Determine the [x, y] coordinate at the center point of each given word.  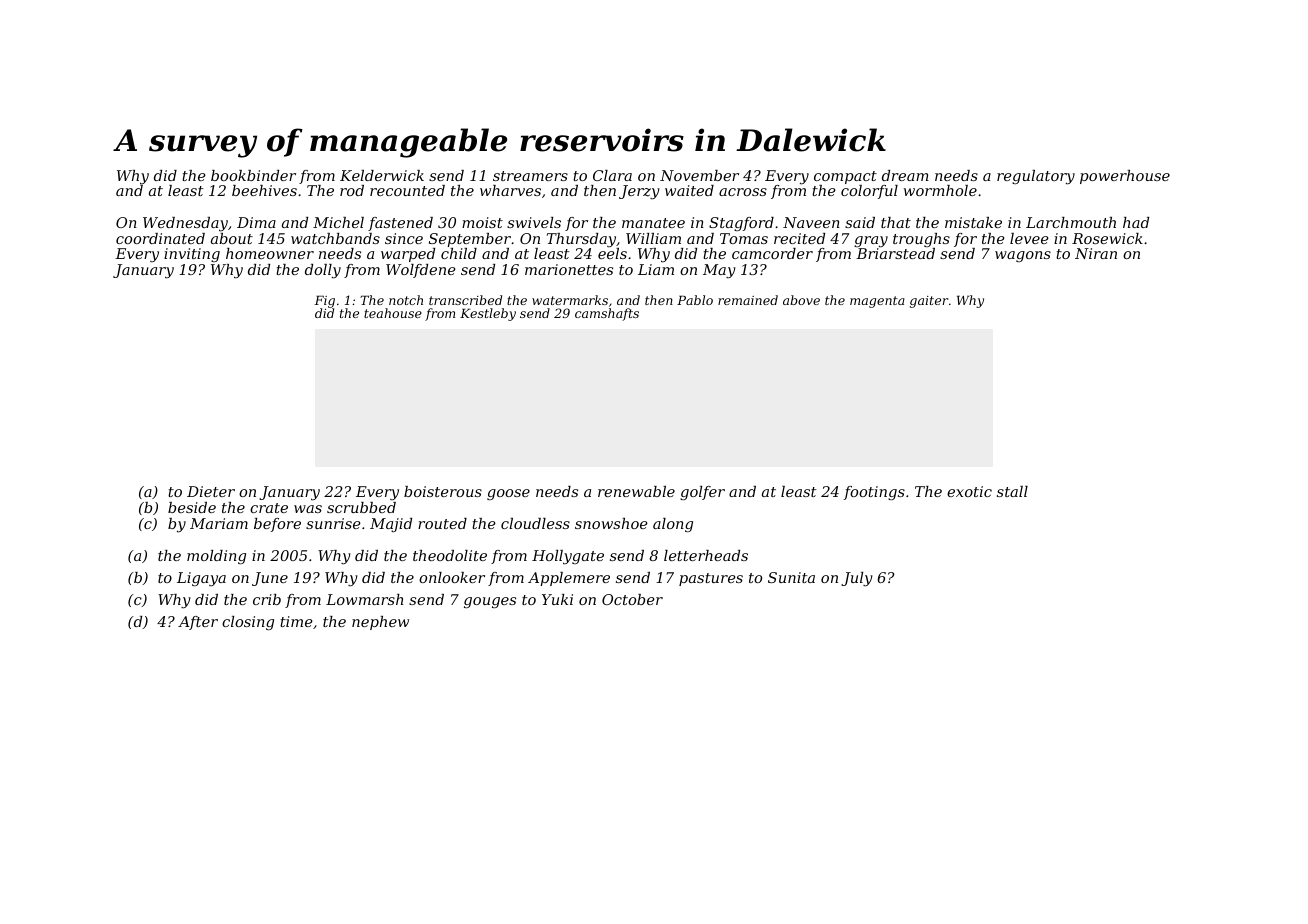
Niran [1096, 253]
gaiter [929, 302]
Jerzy [639, 192]
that [896, 222]
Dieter [211, 491]
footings [874, 493]
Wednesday [185, 224]
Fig [324, 302]
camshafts [607, 314]
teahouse [393, 313]
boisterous [443, 491]
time [296, 621]
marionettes [569, 269]
